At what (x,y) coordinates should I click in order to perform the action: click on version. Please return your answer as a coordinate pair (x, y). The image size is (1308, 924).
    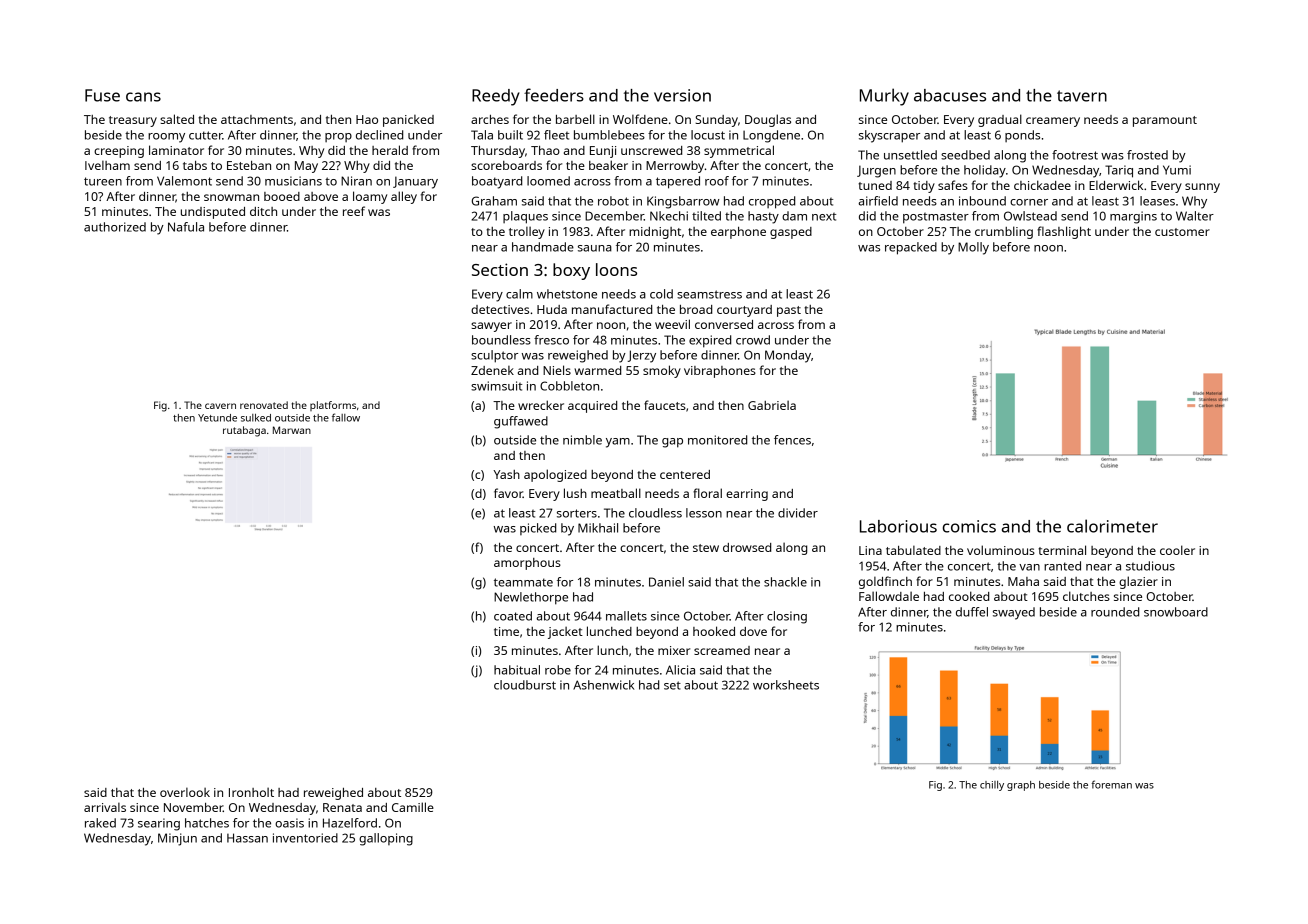
    Looking at the image, I should click on (682, 95).
